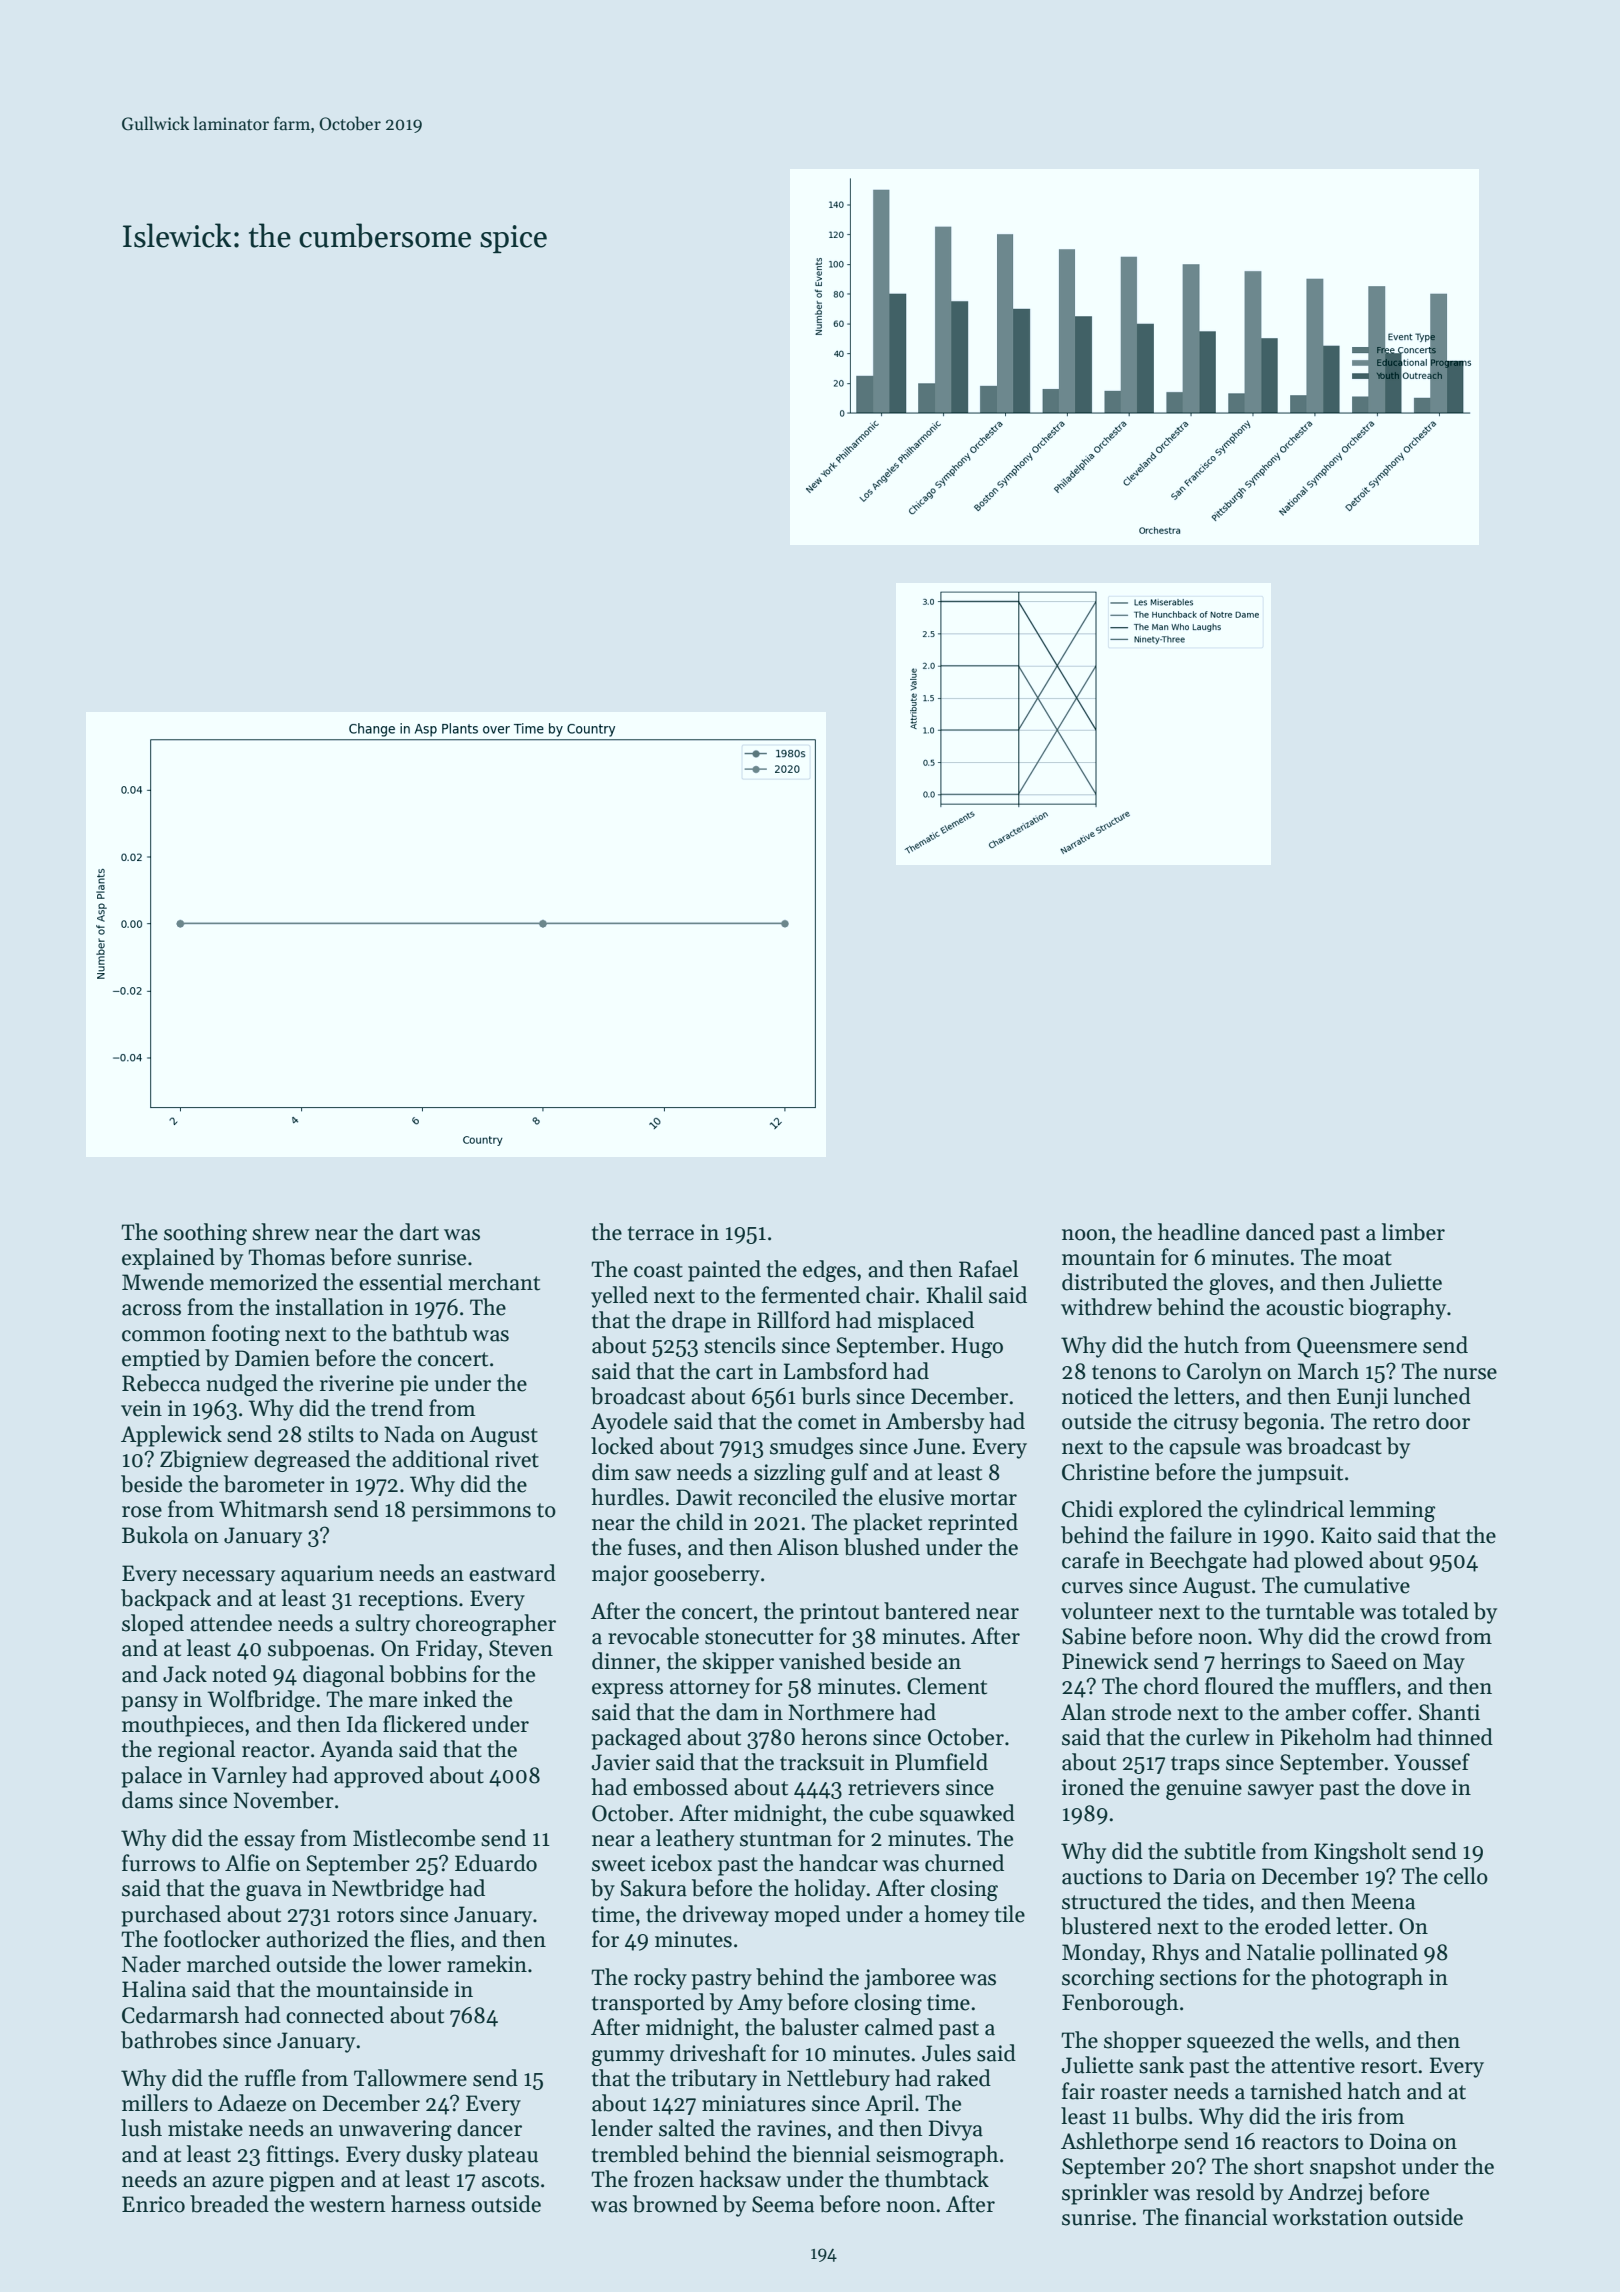  What do you see at coordinates (1367, 1979) in the screenshot?
I see `photograph` at bounding box center [1367, 1979].
